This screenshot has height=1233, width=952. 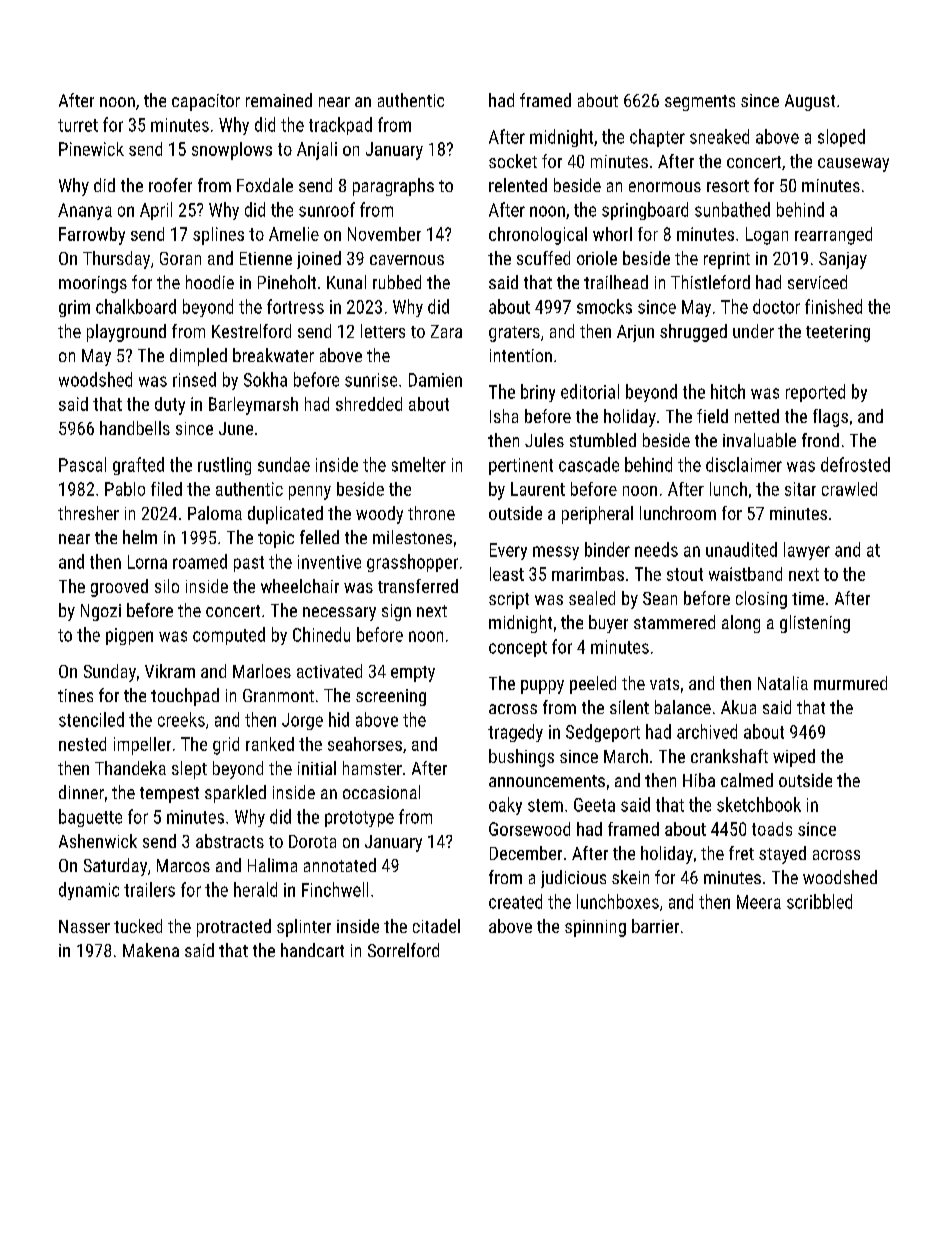 I want to click on barrier, so click(x=655, y=926).
